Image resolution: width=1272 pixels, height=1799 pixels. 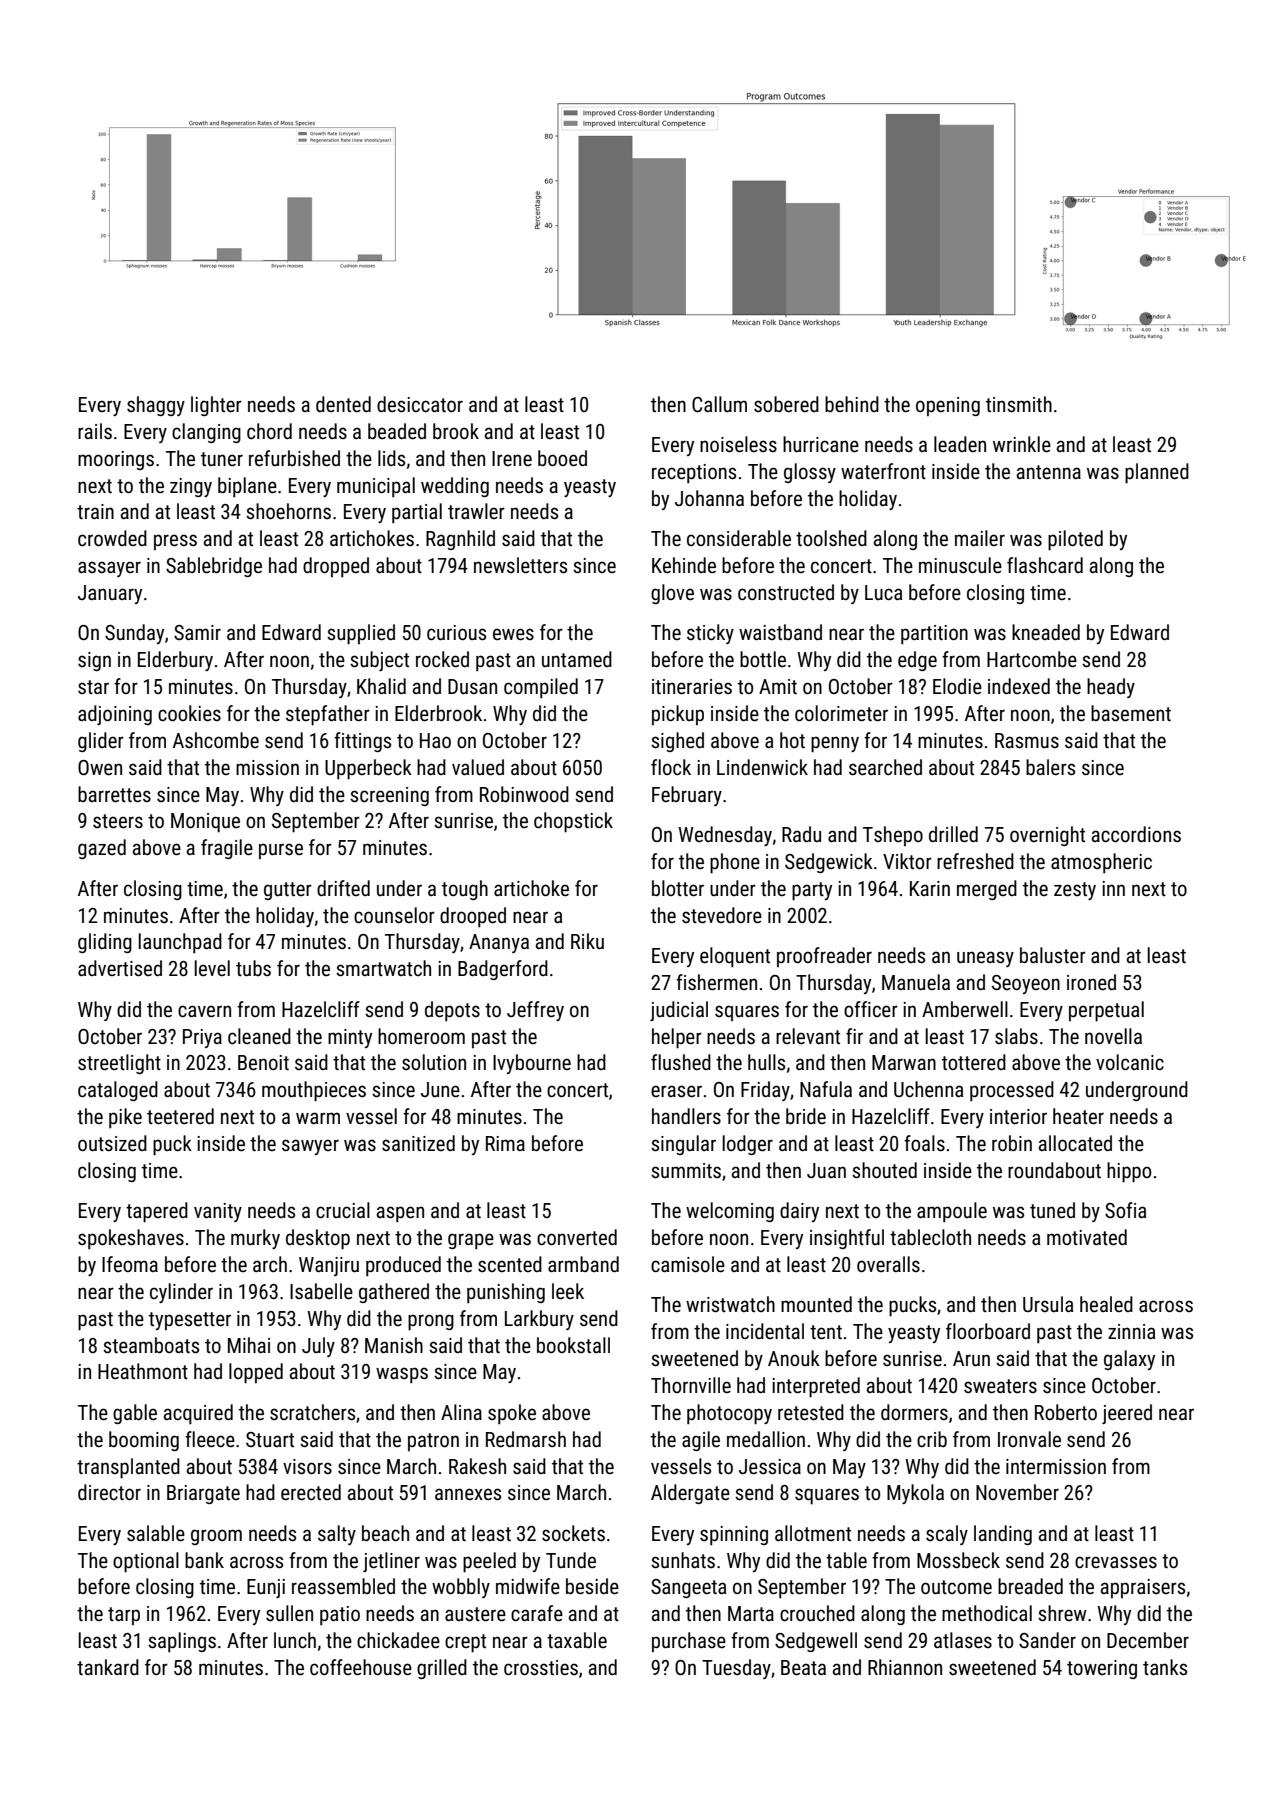 What do you see at coordinates (157, 1212) in the screenshot?
I see `tapered` at bounding box center [157, 1212].
